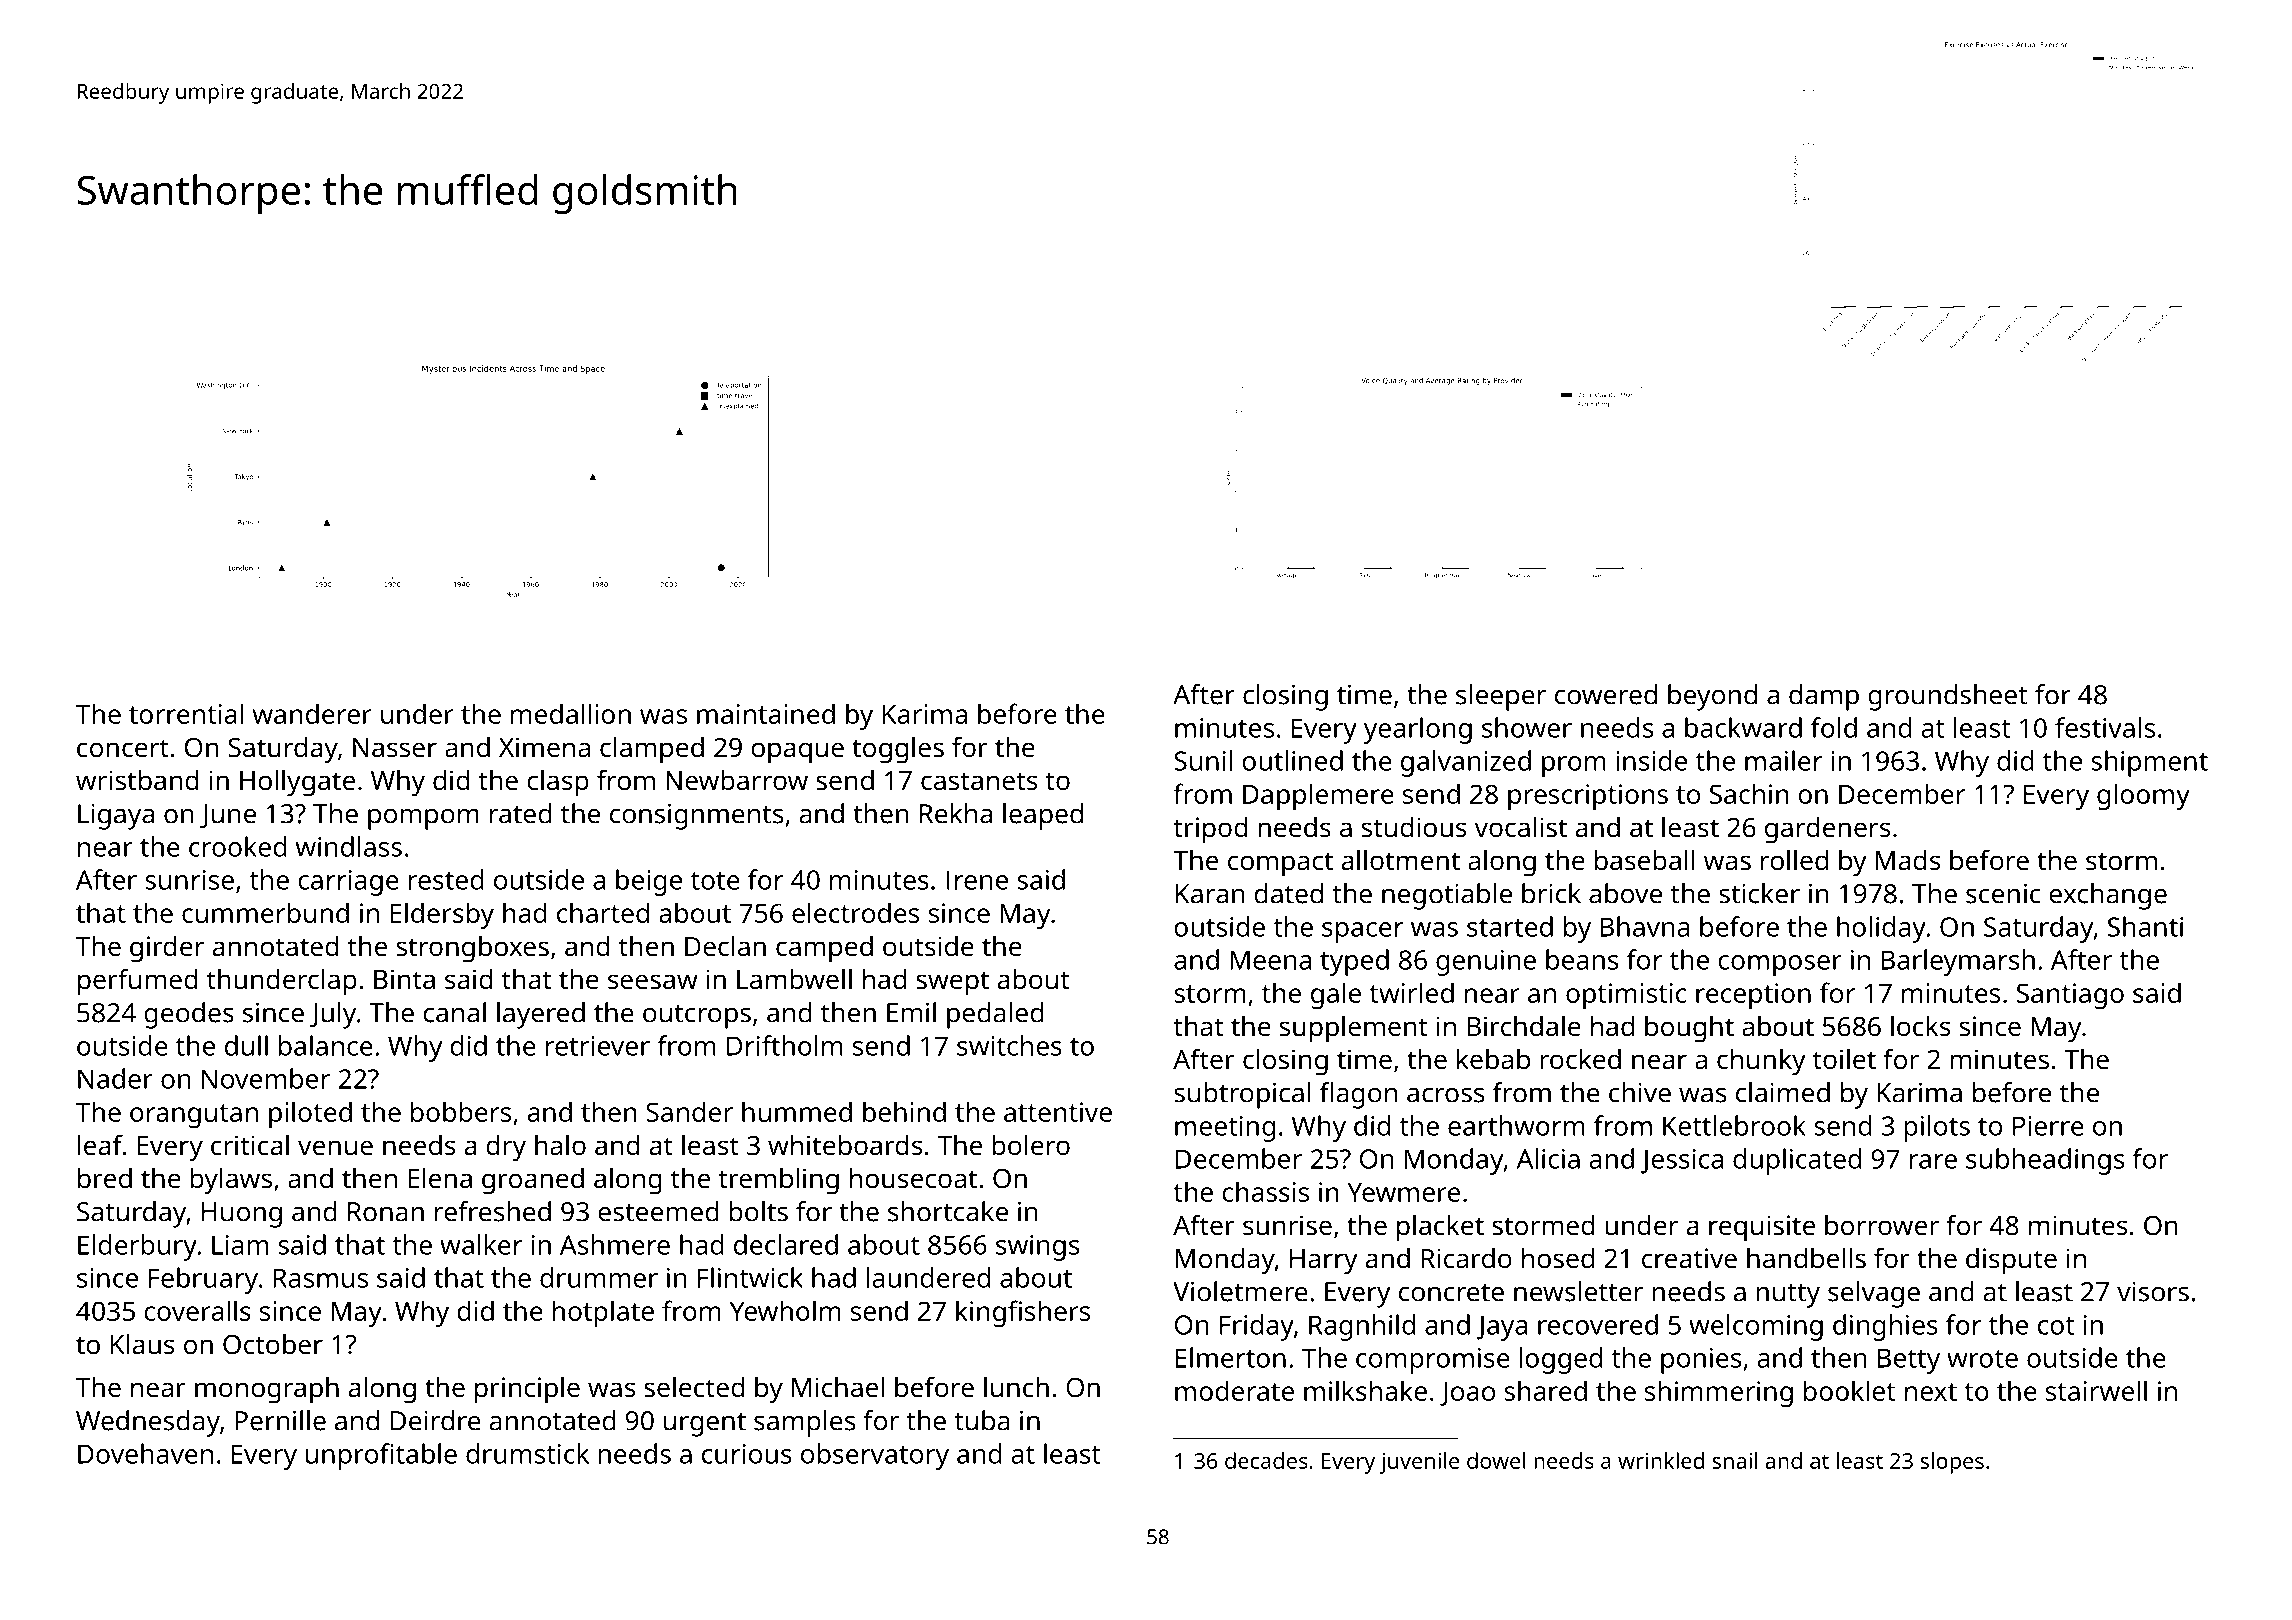 This screenshot has width=2292, height=1620. Describe the element at coordinates (1058, 1112) in the screenshot. I see `attentive` at that location.
